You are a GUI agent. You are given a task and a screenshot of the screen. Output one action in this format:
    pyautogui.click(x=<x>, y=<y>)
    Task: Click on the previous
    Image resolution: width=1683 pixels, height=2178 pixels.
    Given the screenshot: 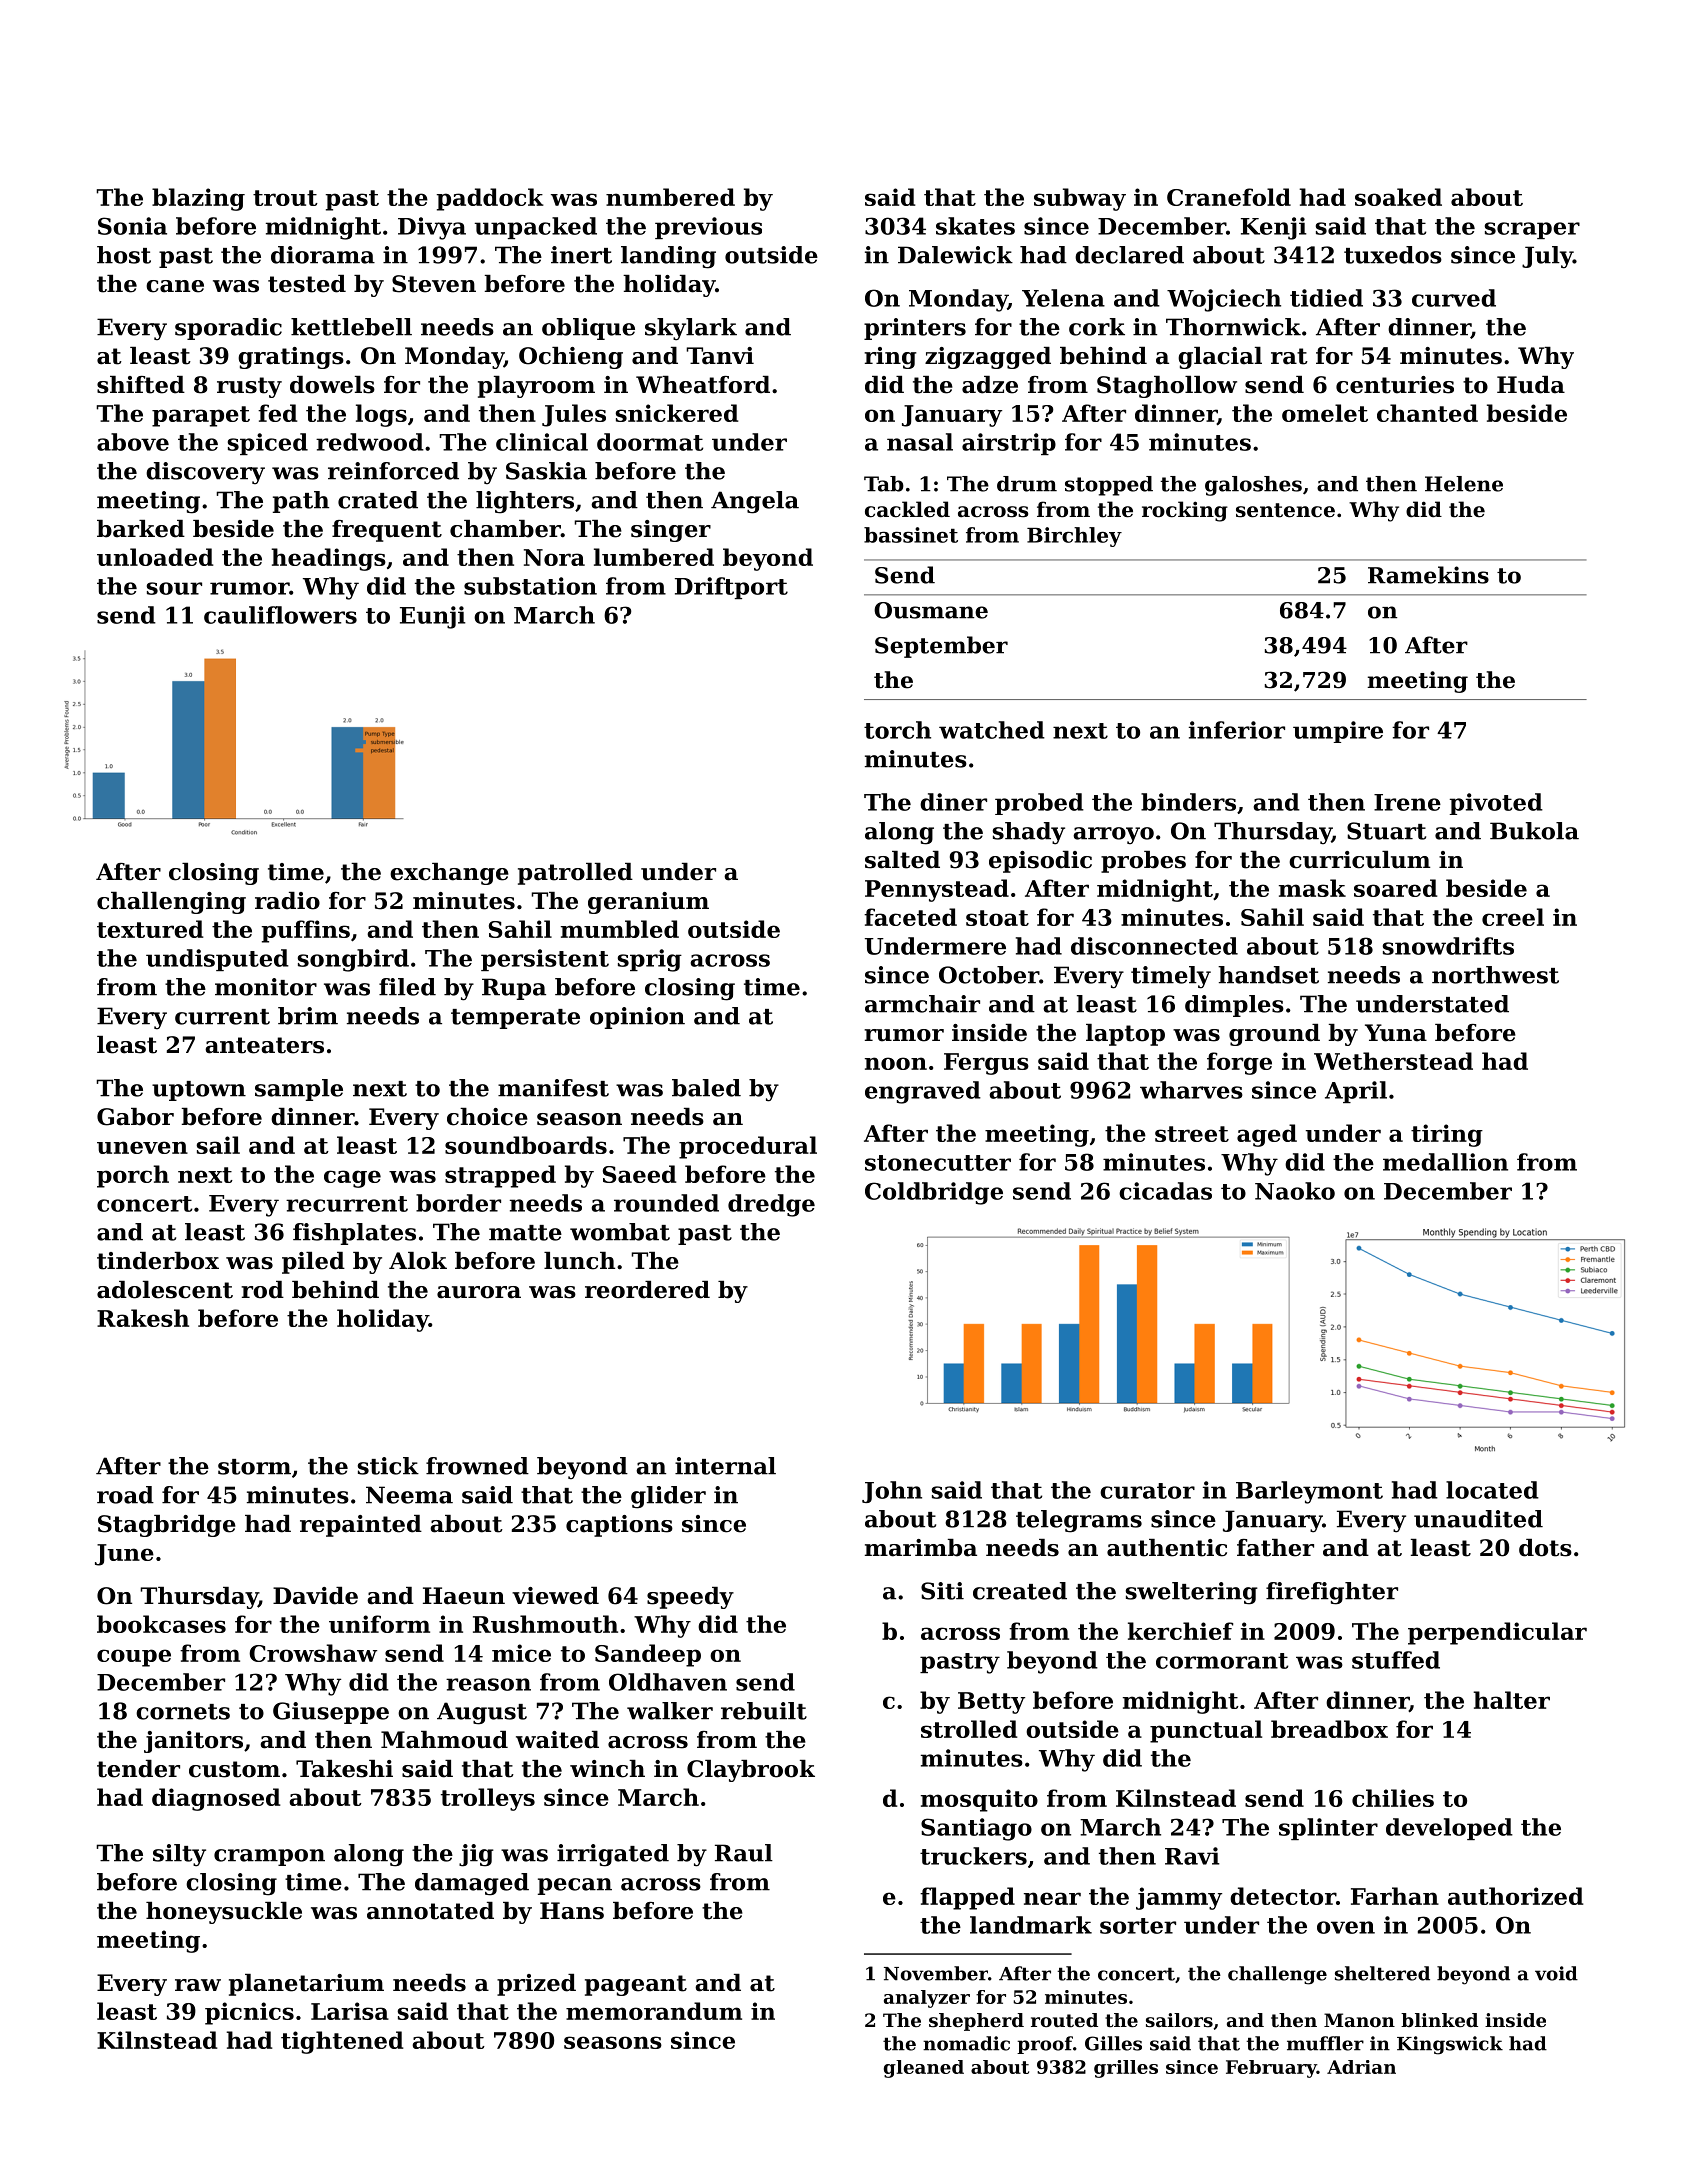 What is the action you would take?
    pyautogui.click(x=708, y=228)
